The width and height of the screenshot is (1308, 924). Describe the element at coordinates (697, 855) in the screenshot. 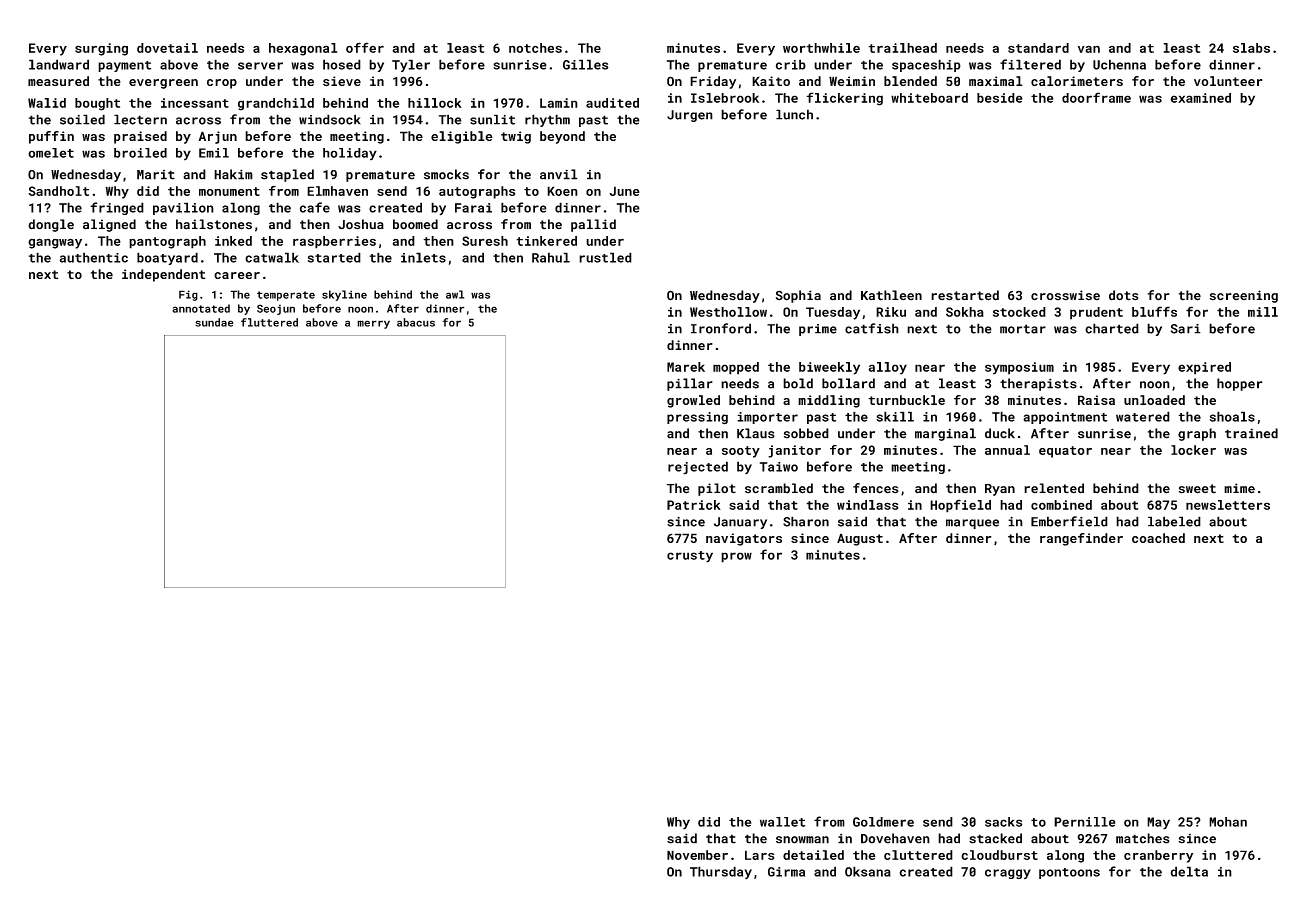

I see `November` at that location.
